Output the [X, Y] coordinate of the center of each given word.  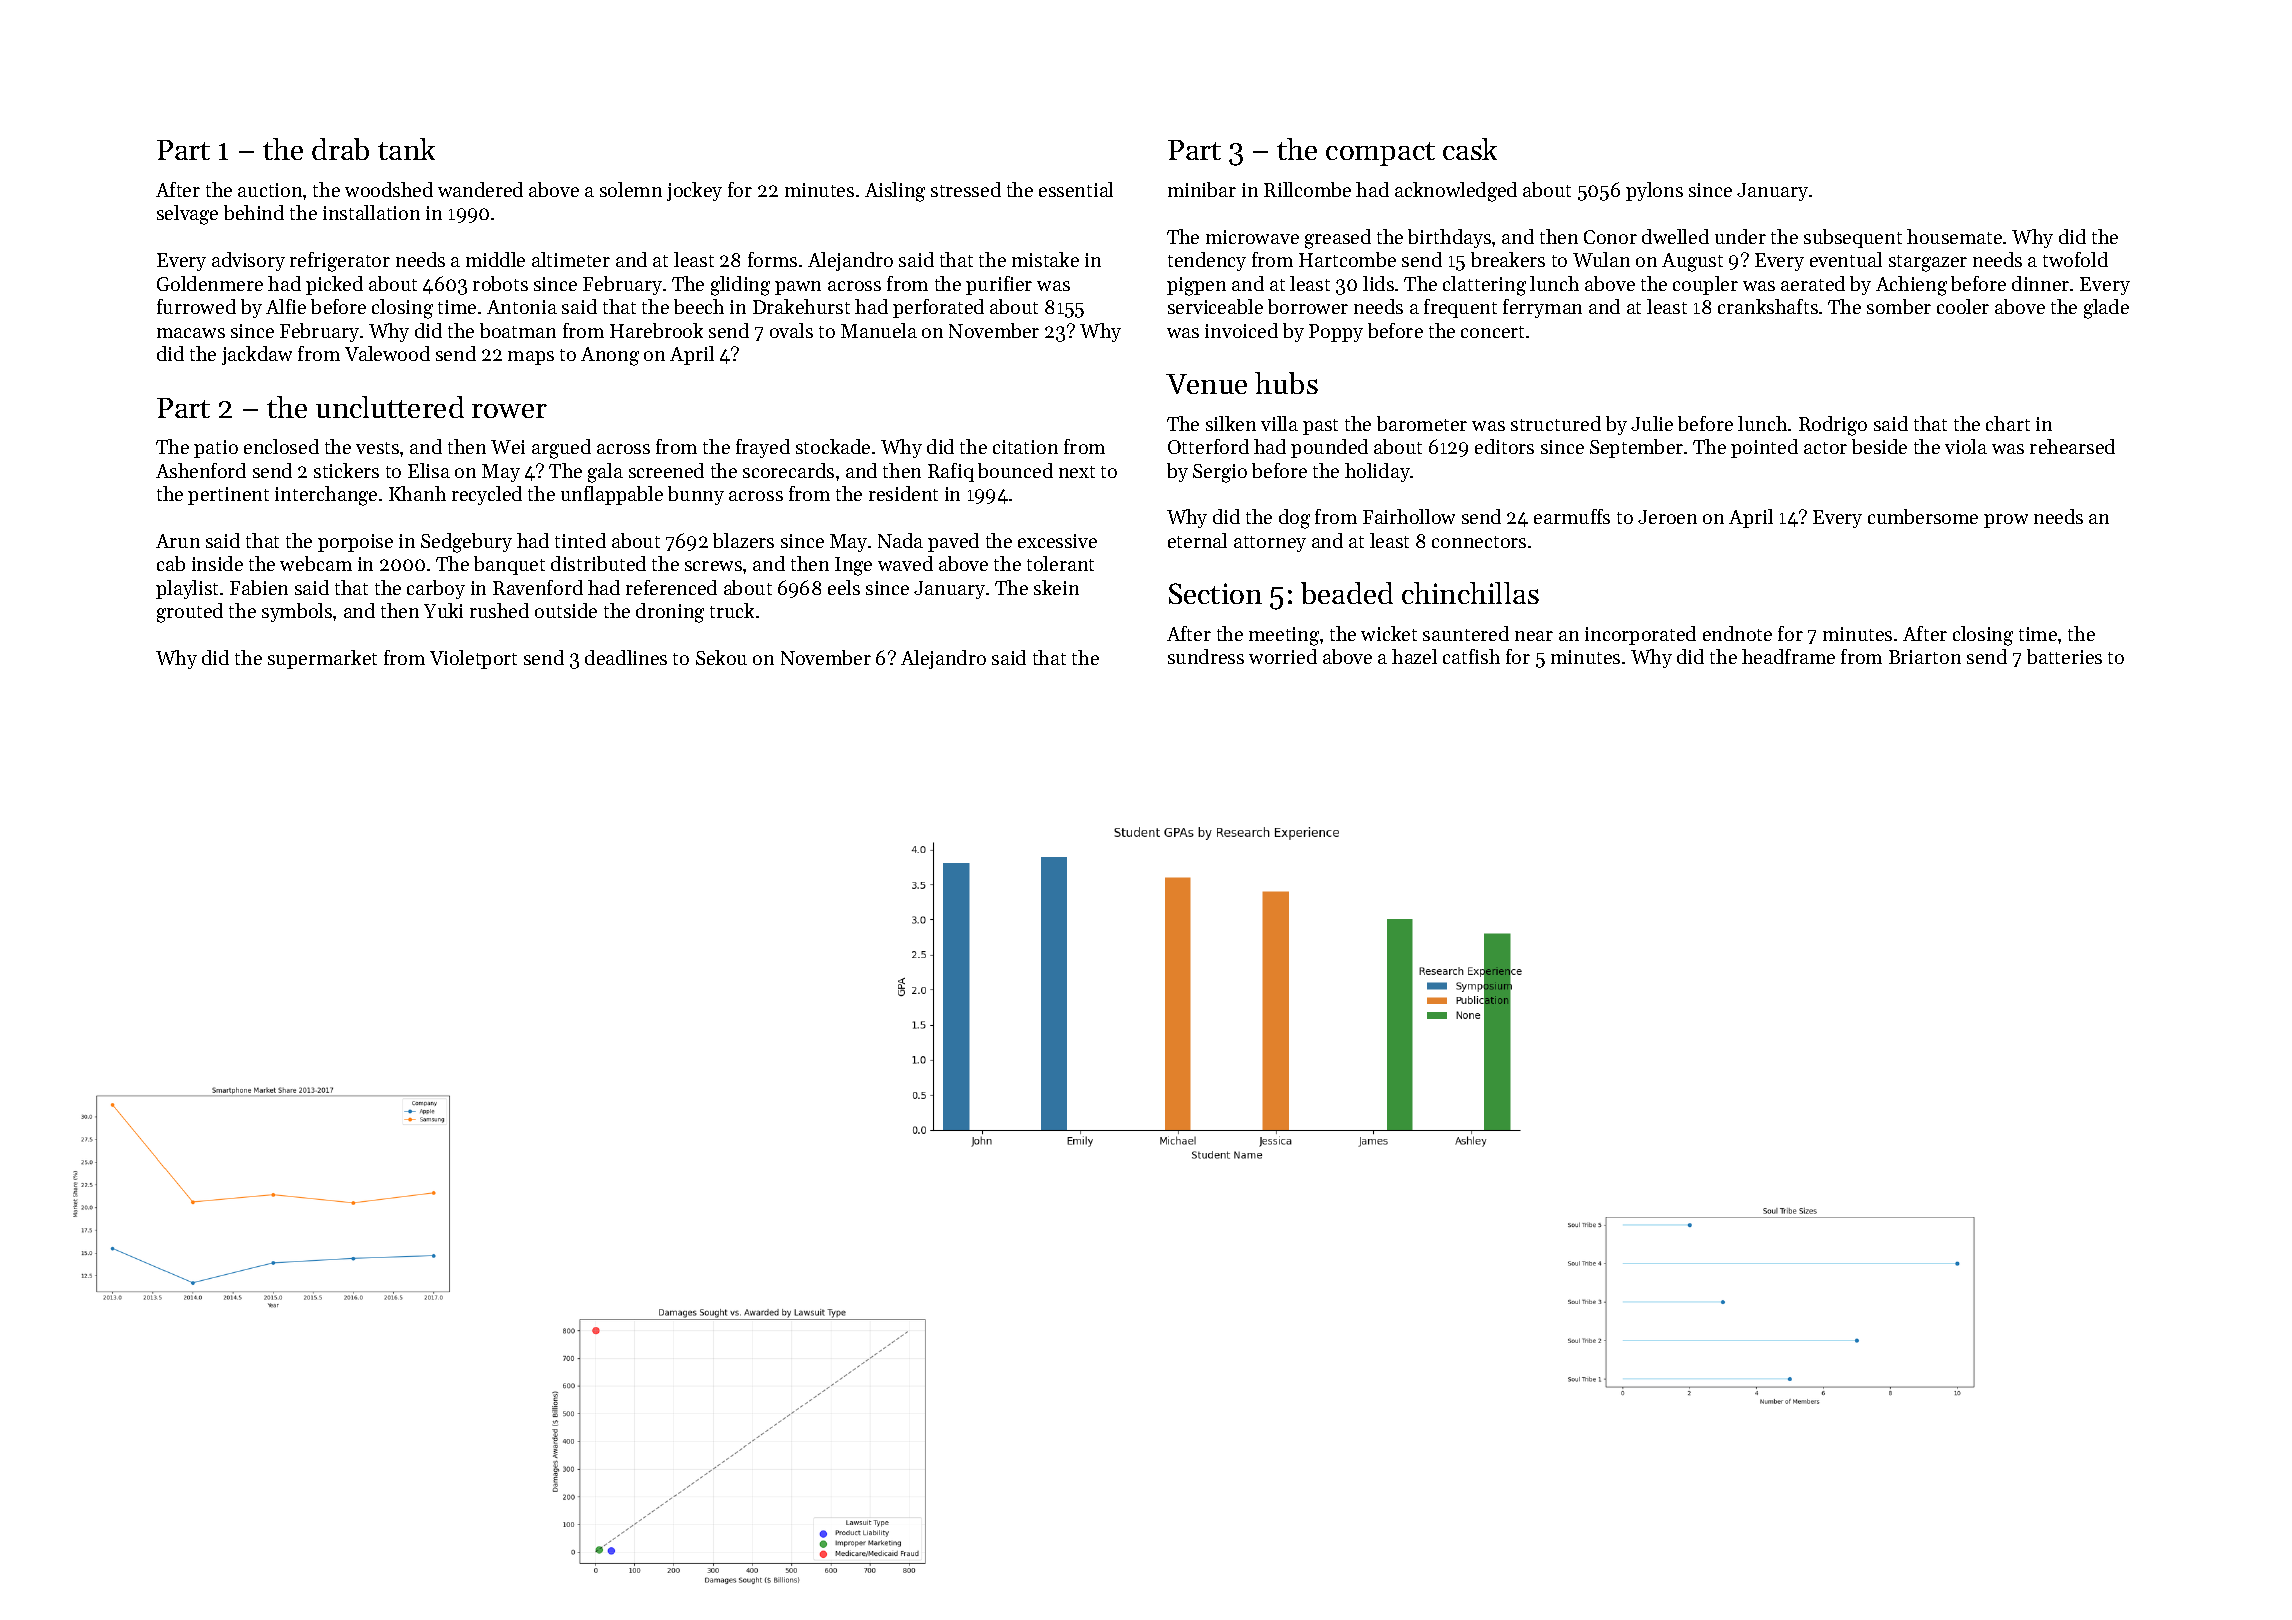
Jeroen [1667, 517]
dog [1294, 519]
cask [1470, 149]
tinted [580, 540]
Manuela [879, 330]
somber [1899, 306]
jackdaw [257, 355]
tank [406, 149]
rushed [499, 610]
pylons [1654, 191]
